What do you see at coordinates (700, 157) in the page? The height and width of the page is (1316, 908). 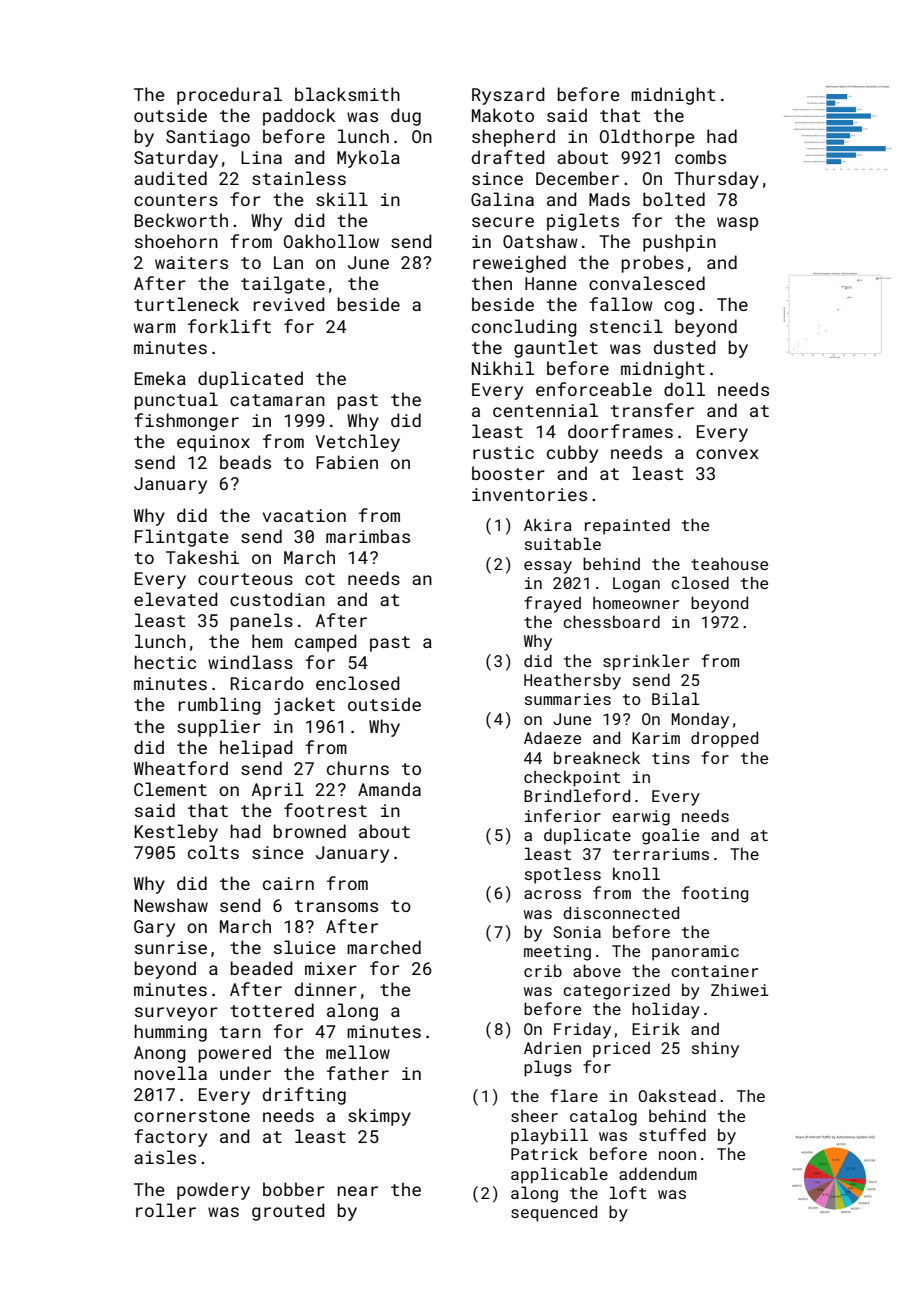 I see `combs` at bounding box center [700, 157].
